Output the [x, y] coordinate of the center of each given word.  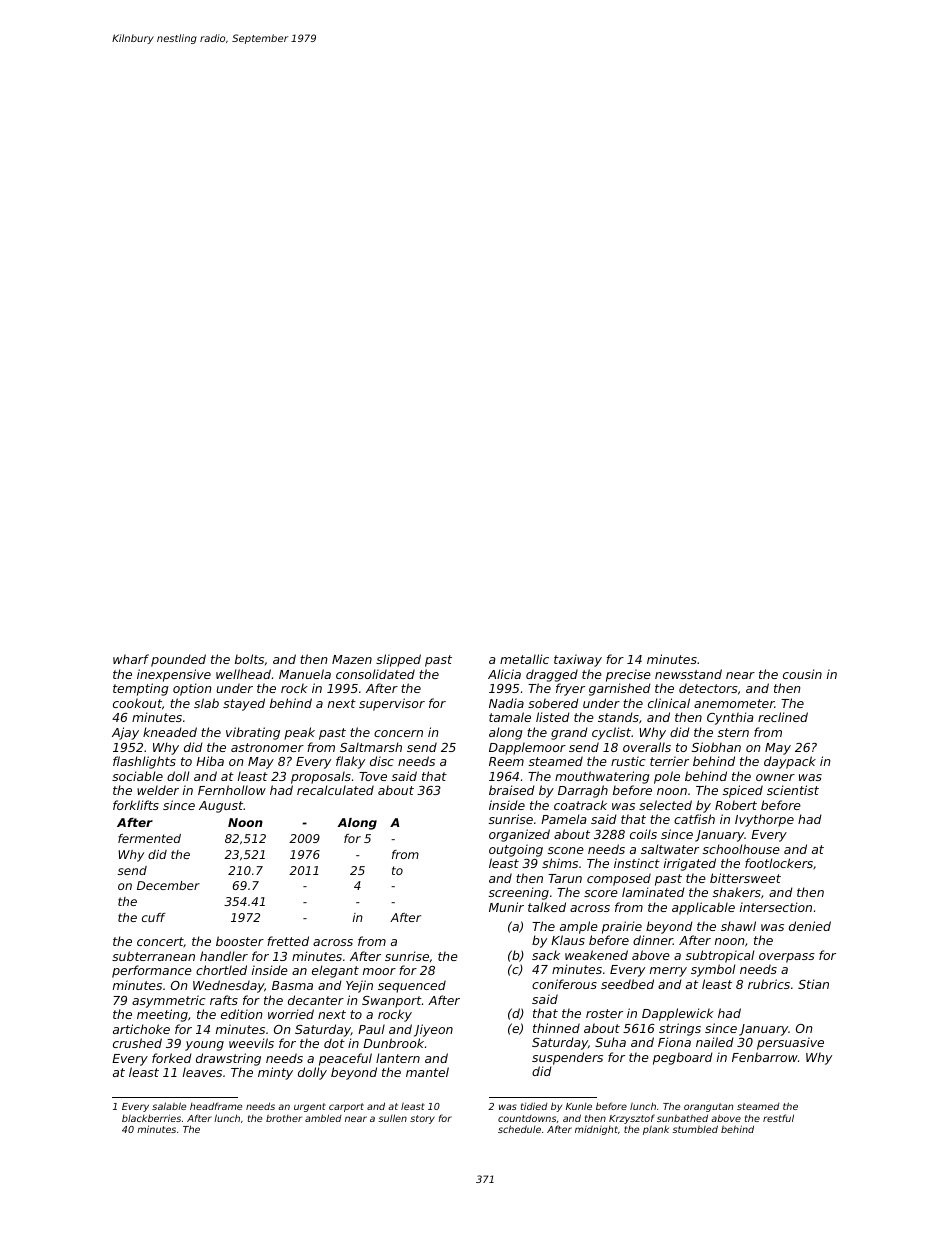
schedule [519, 1129]
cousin [802, 674]
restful [778, 1118]
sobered [553, 703]
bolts [249, 659]
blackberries [151, 1118]
